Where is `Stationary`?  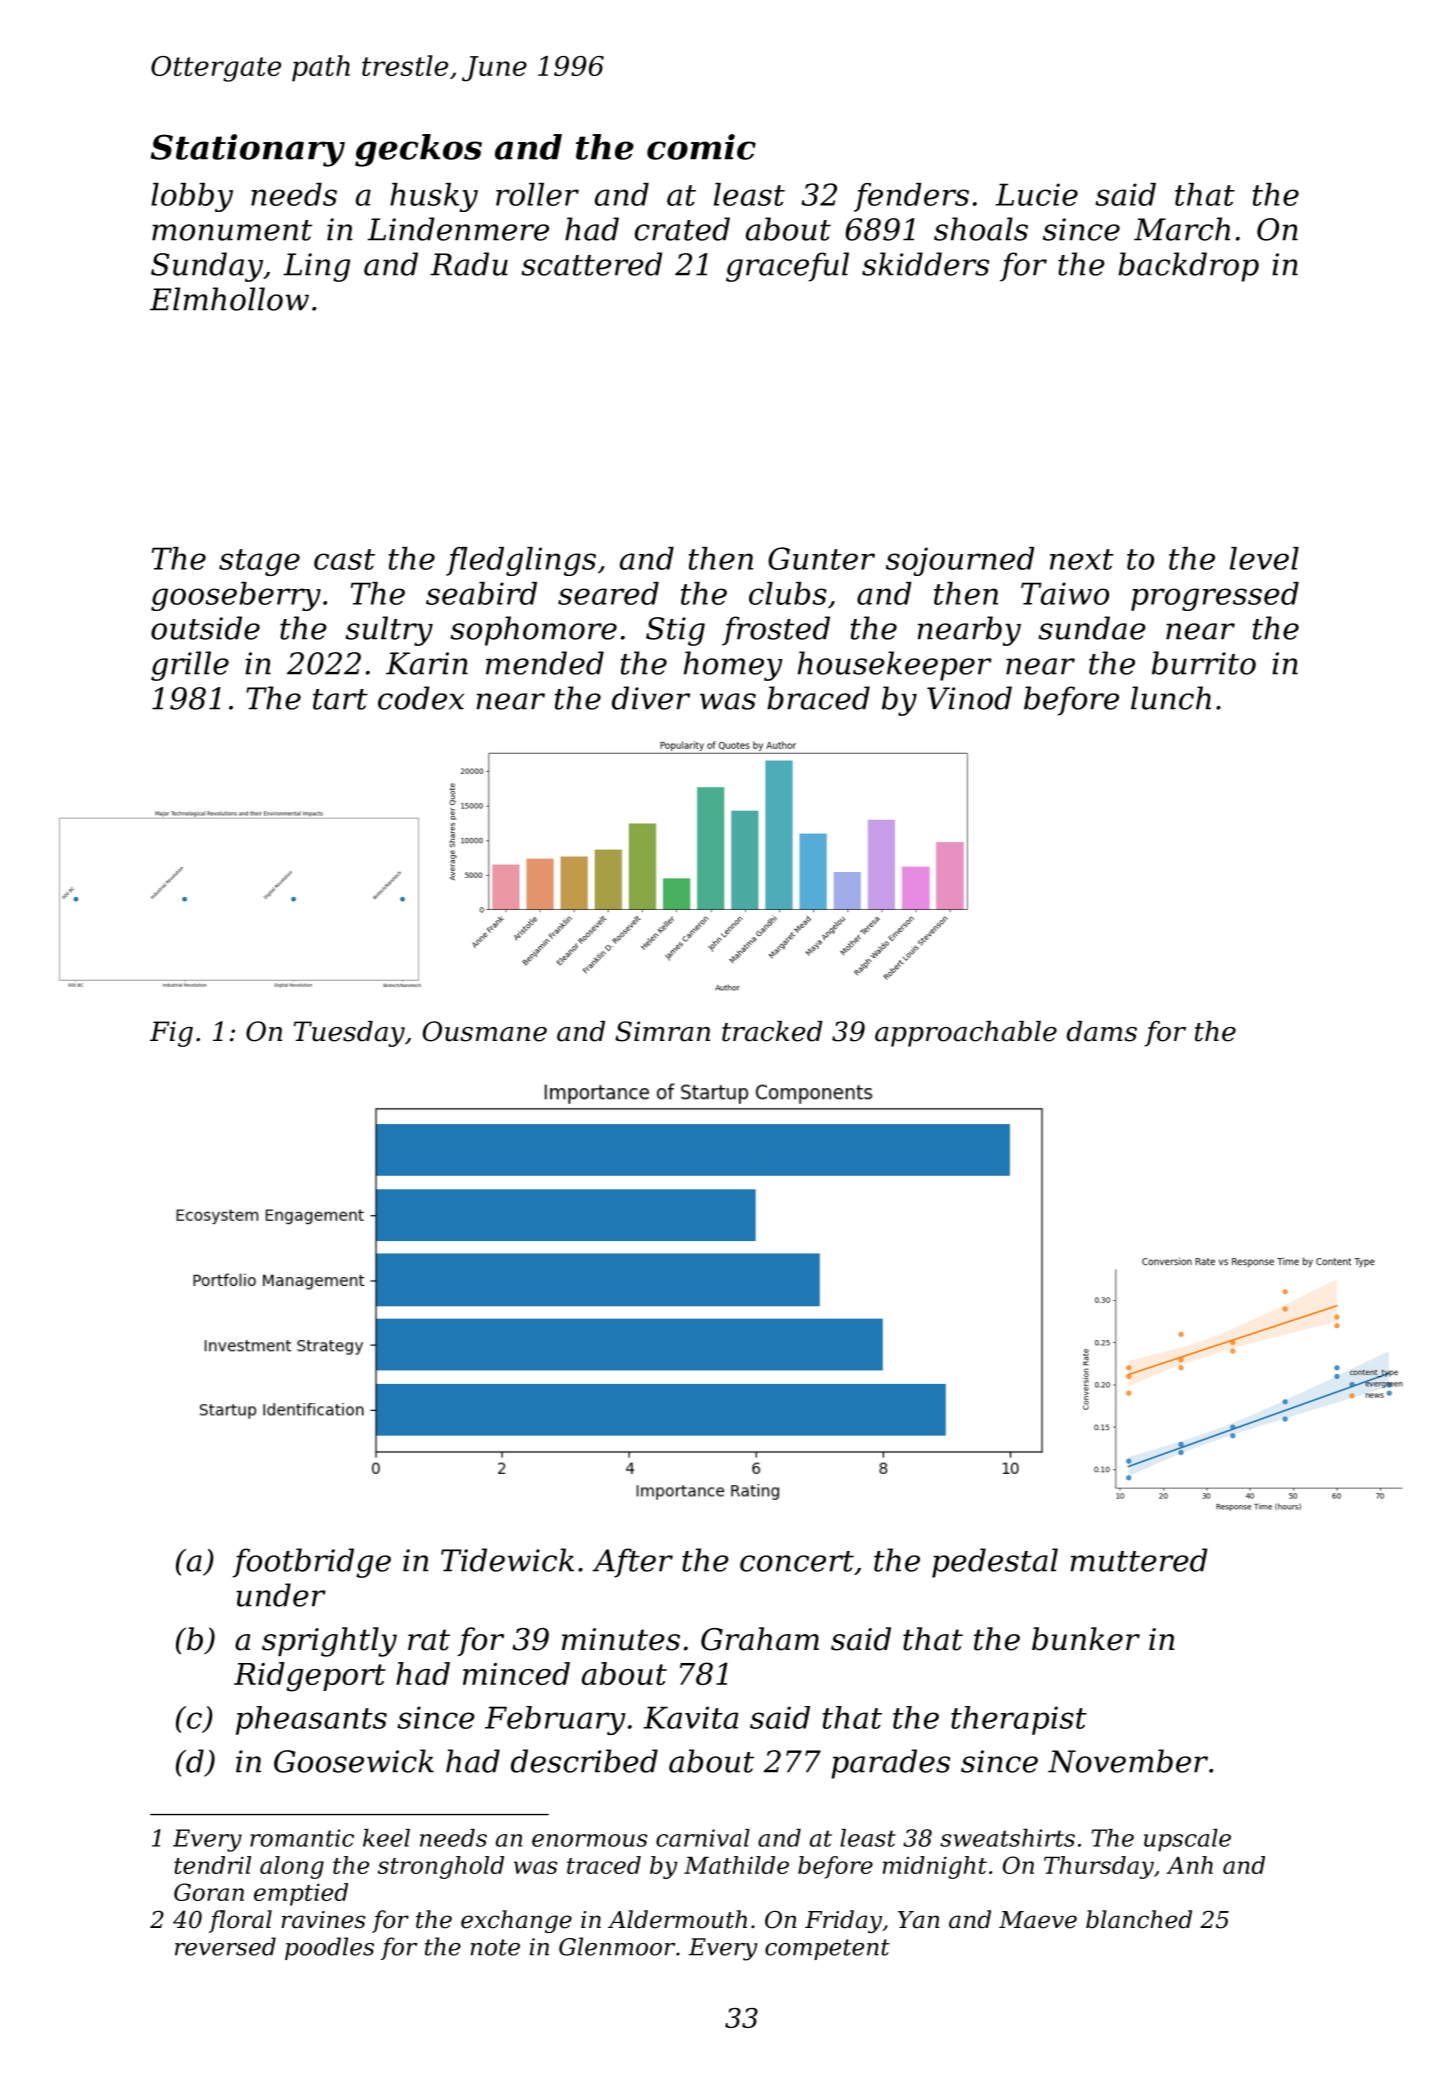 Stationary is located at coordinates (248, 150).
